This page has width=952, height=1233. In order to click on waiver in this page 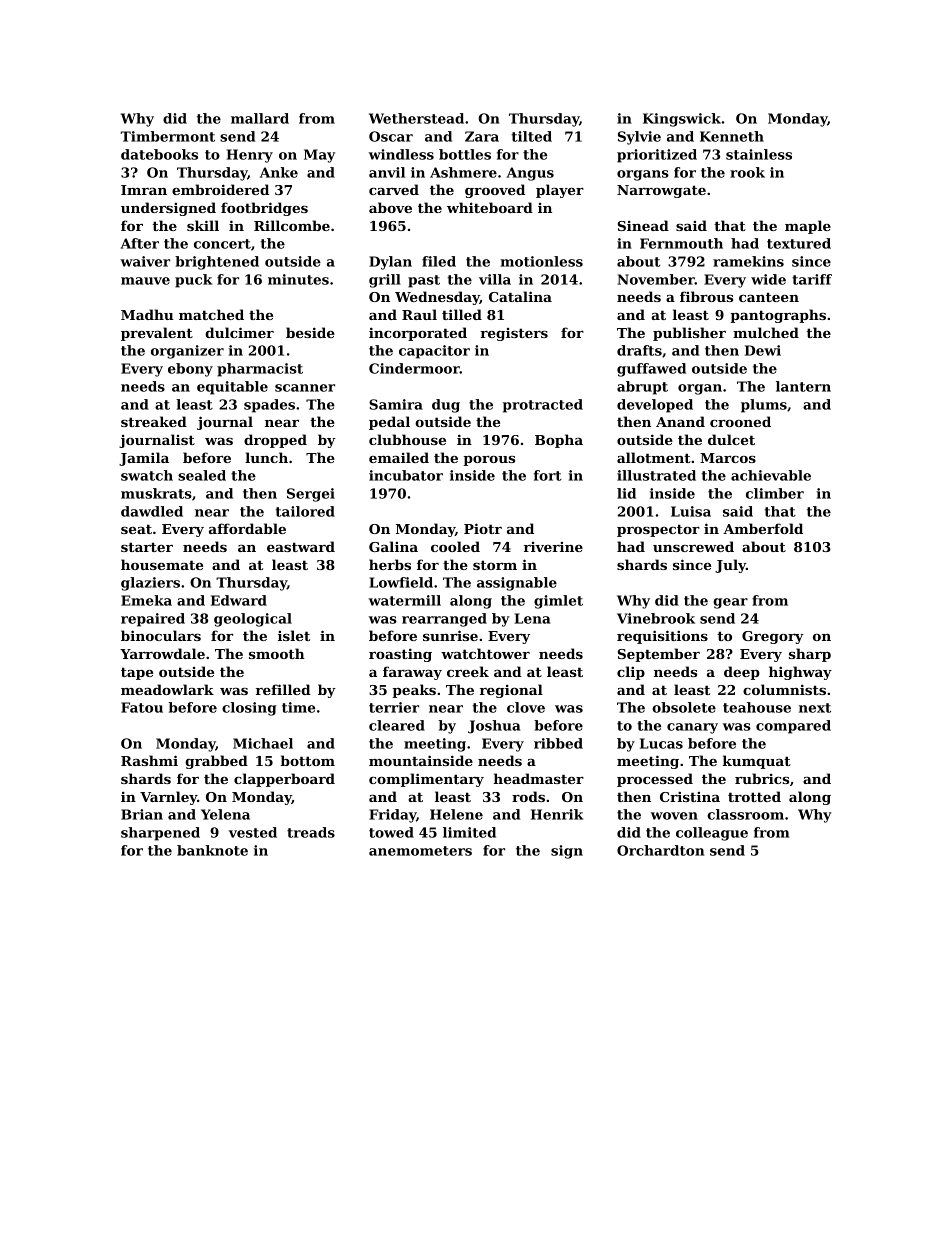, I will do `click(145, 261)`.
